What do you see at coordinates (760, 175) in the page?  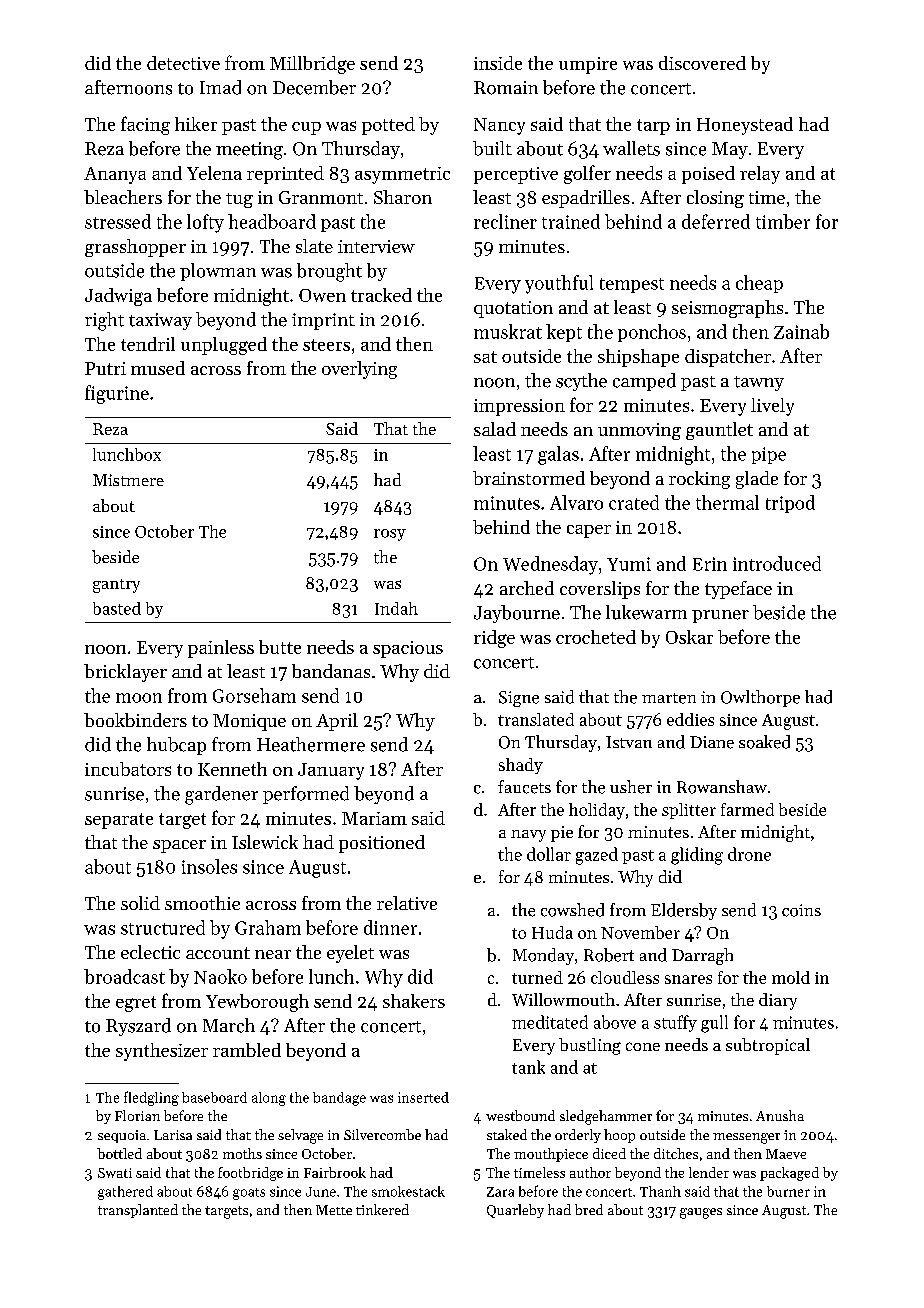 I see `relay` at bounding box center [760, 175].
